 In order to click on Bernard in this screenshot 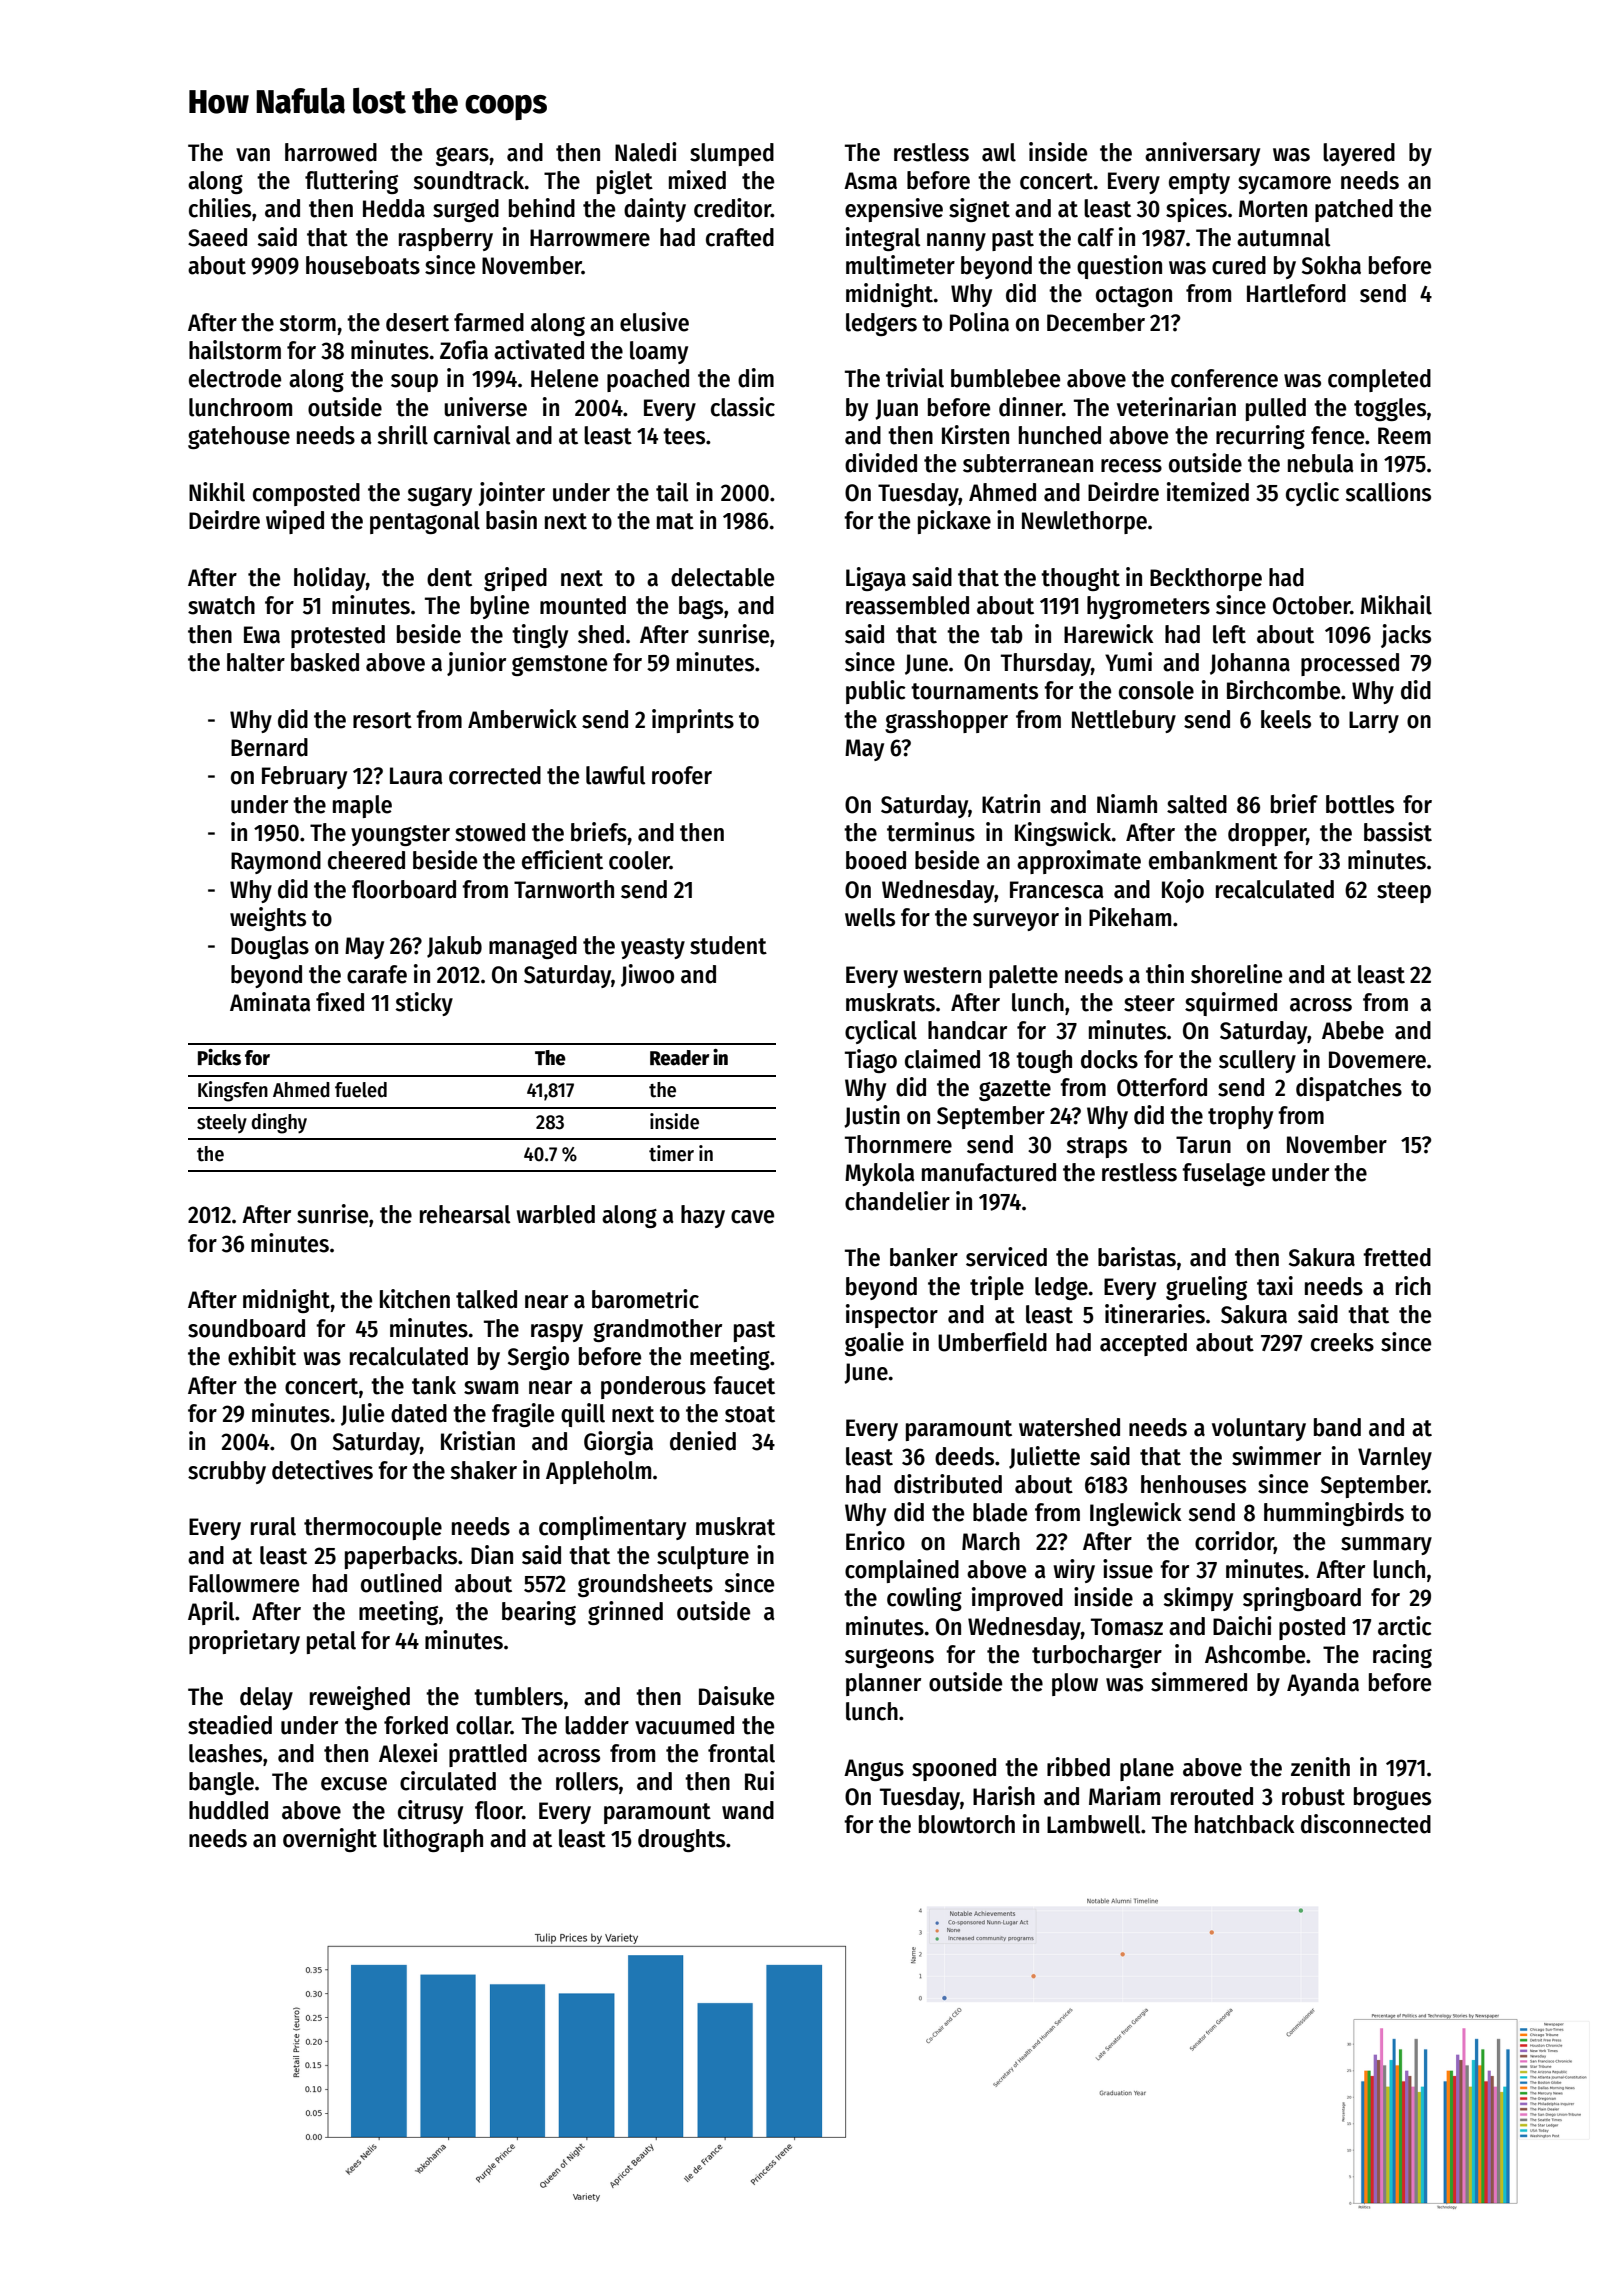, I will do `click(269, 747)`.
